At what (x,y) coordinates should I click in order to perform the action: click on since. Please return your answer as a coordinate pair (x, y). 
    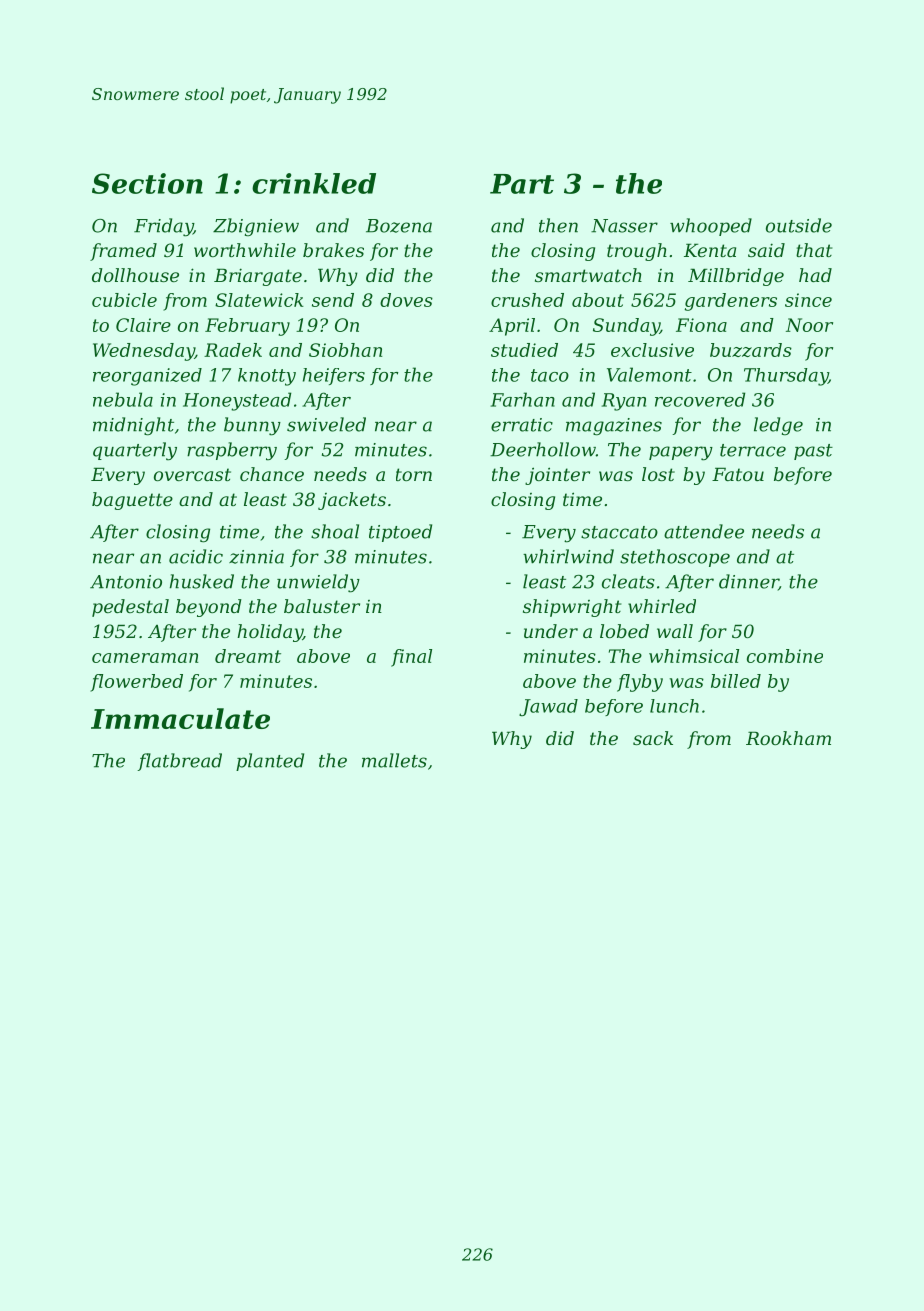
    Looking at the image, I should click on (808, 300).
